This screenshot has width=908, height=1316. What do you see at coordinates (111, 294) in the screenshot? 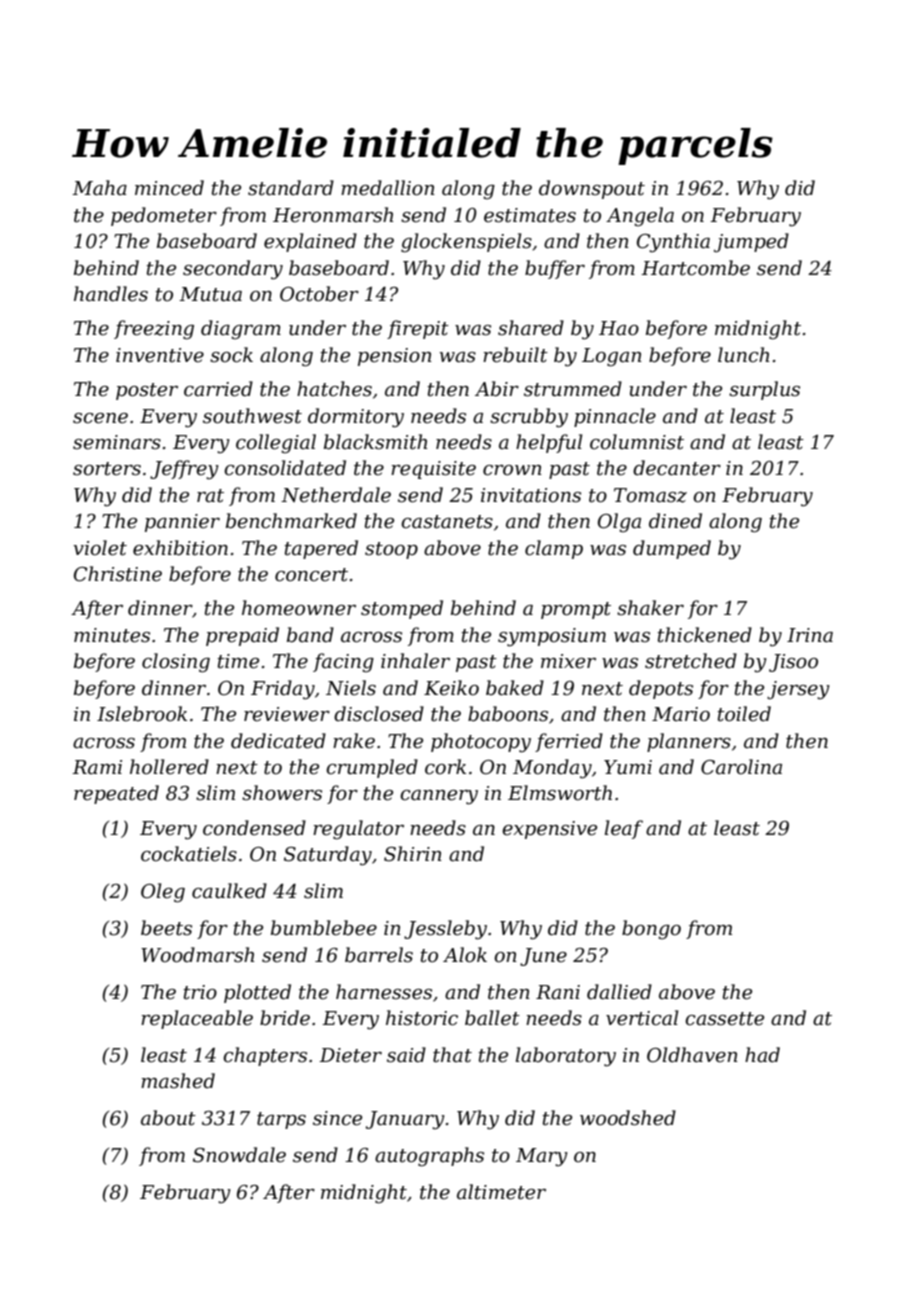
I see `handles` at bounding box center [111, 294].
